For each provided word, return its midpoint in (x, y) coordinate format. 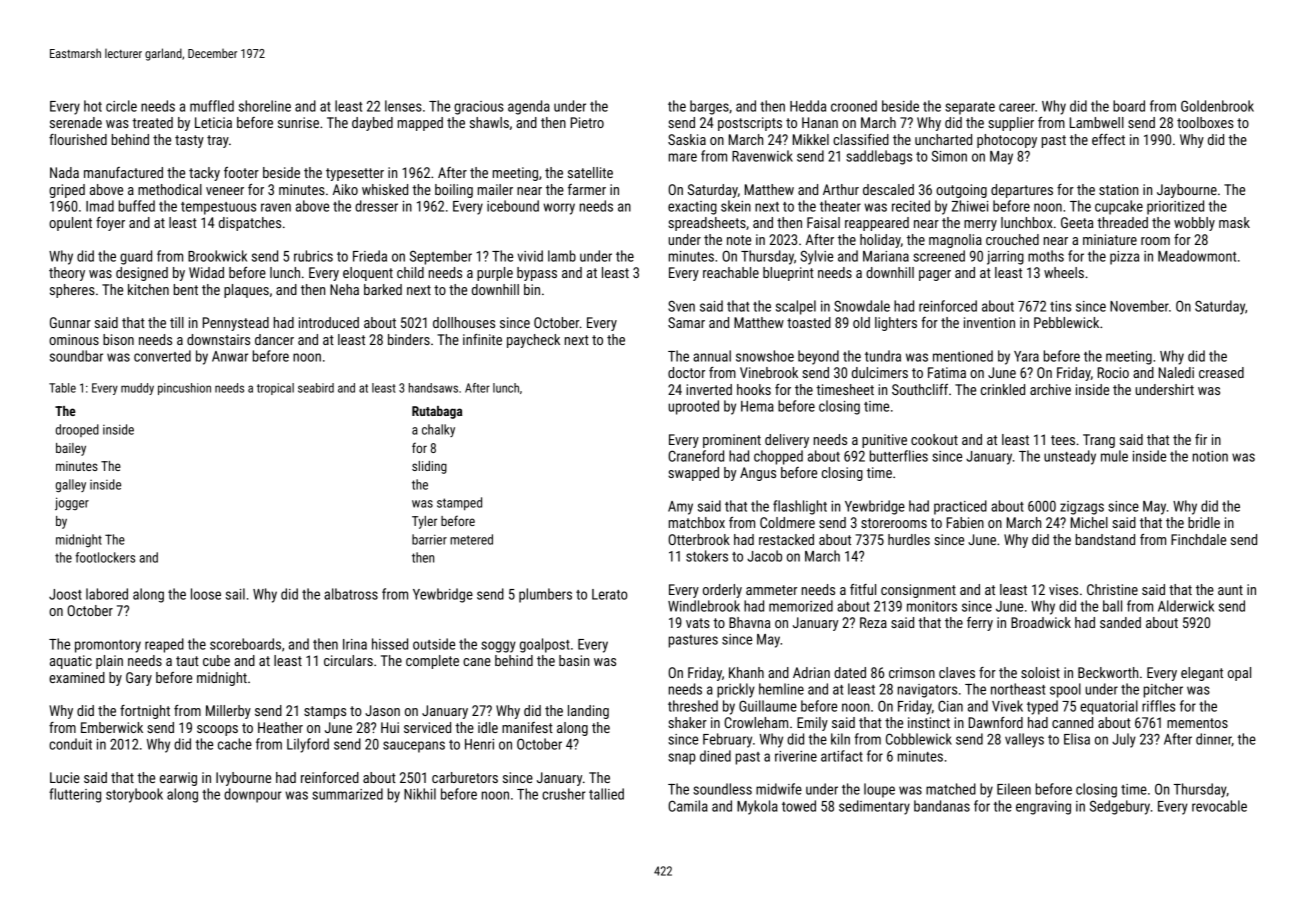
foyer (110, 224)
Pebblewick (1066, 322)
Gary (139, 679)
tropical (275, 389)
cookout (934, 439)
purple (495, 274)
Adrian (811, 672)
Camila (688, 806)
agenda (529, 107)
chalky (438, 430)
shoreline (265, 106)
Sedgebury (1120, 807)
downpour (253, 795)
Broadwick (1041, 622)
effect (1108, 139)
